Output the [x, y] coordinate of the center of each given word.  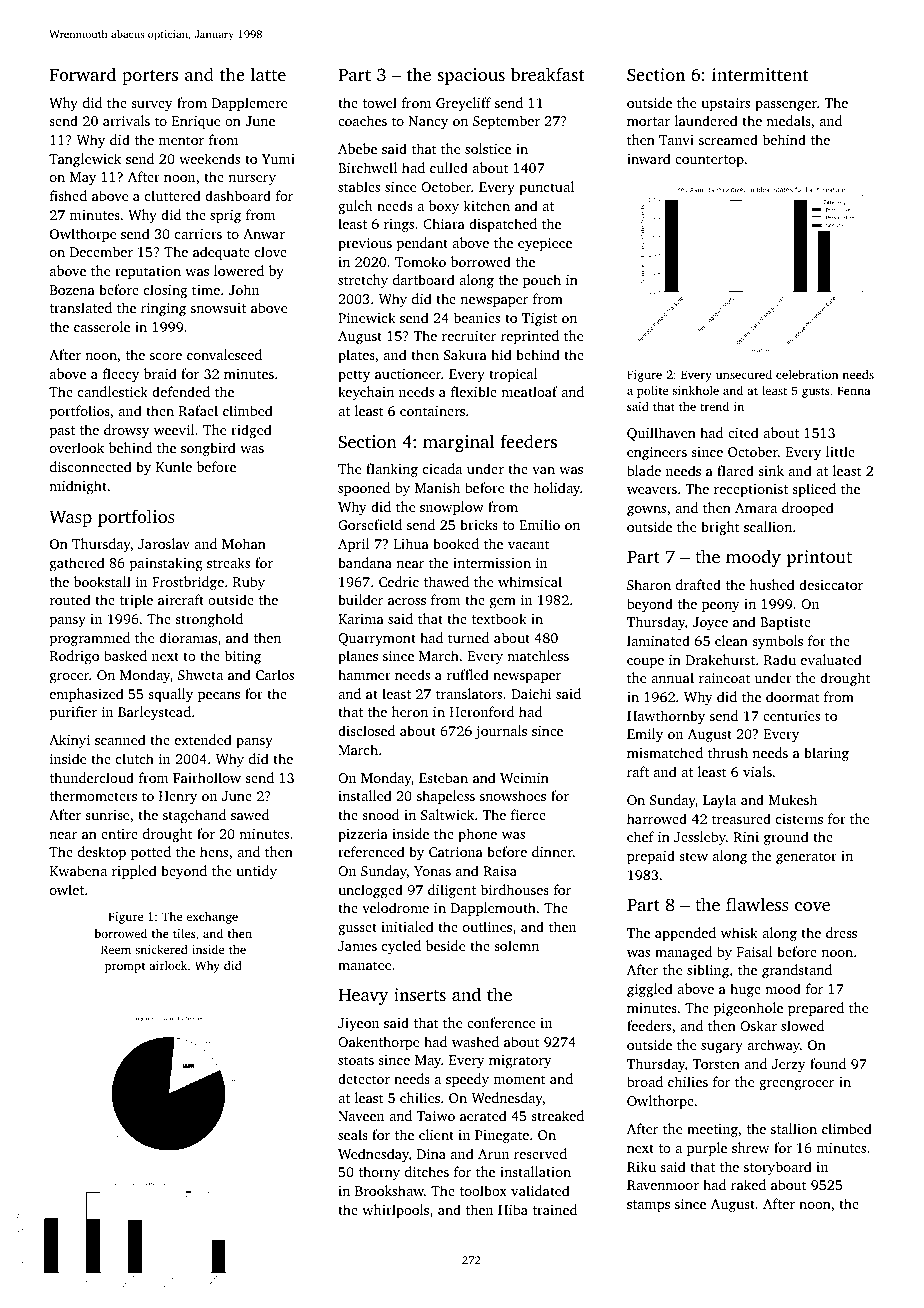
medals [788, 120]
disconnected [91, 466]
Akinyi [69, 741]
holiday [556, 489]
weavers [652, 490]
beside [445, 945]
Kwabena [78, 870]
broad [645, 1081]
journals [501, 732]
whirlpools [395, 1211]
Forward [83, 74]
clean [731, 640]
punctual [546, 188]
